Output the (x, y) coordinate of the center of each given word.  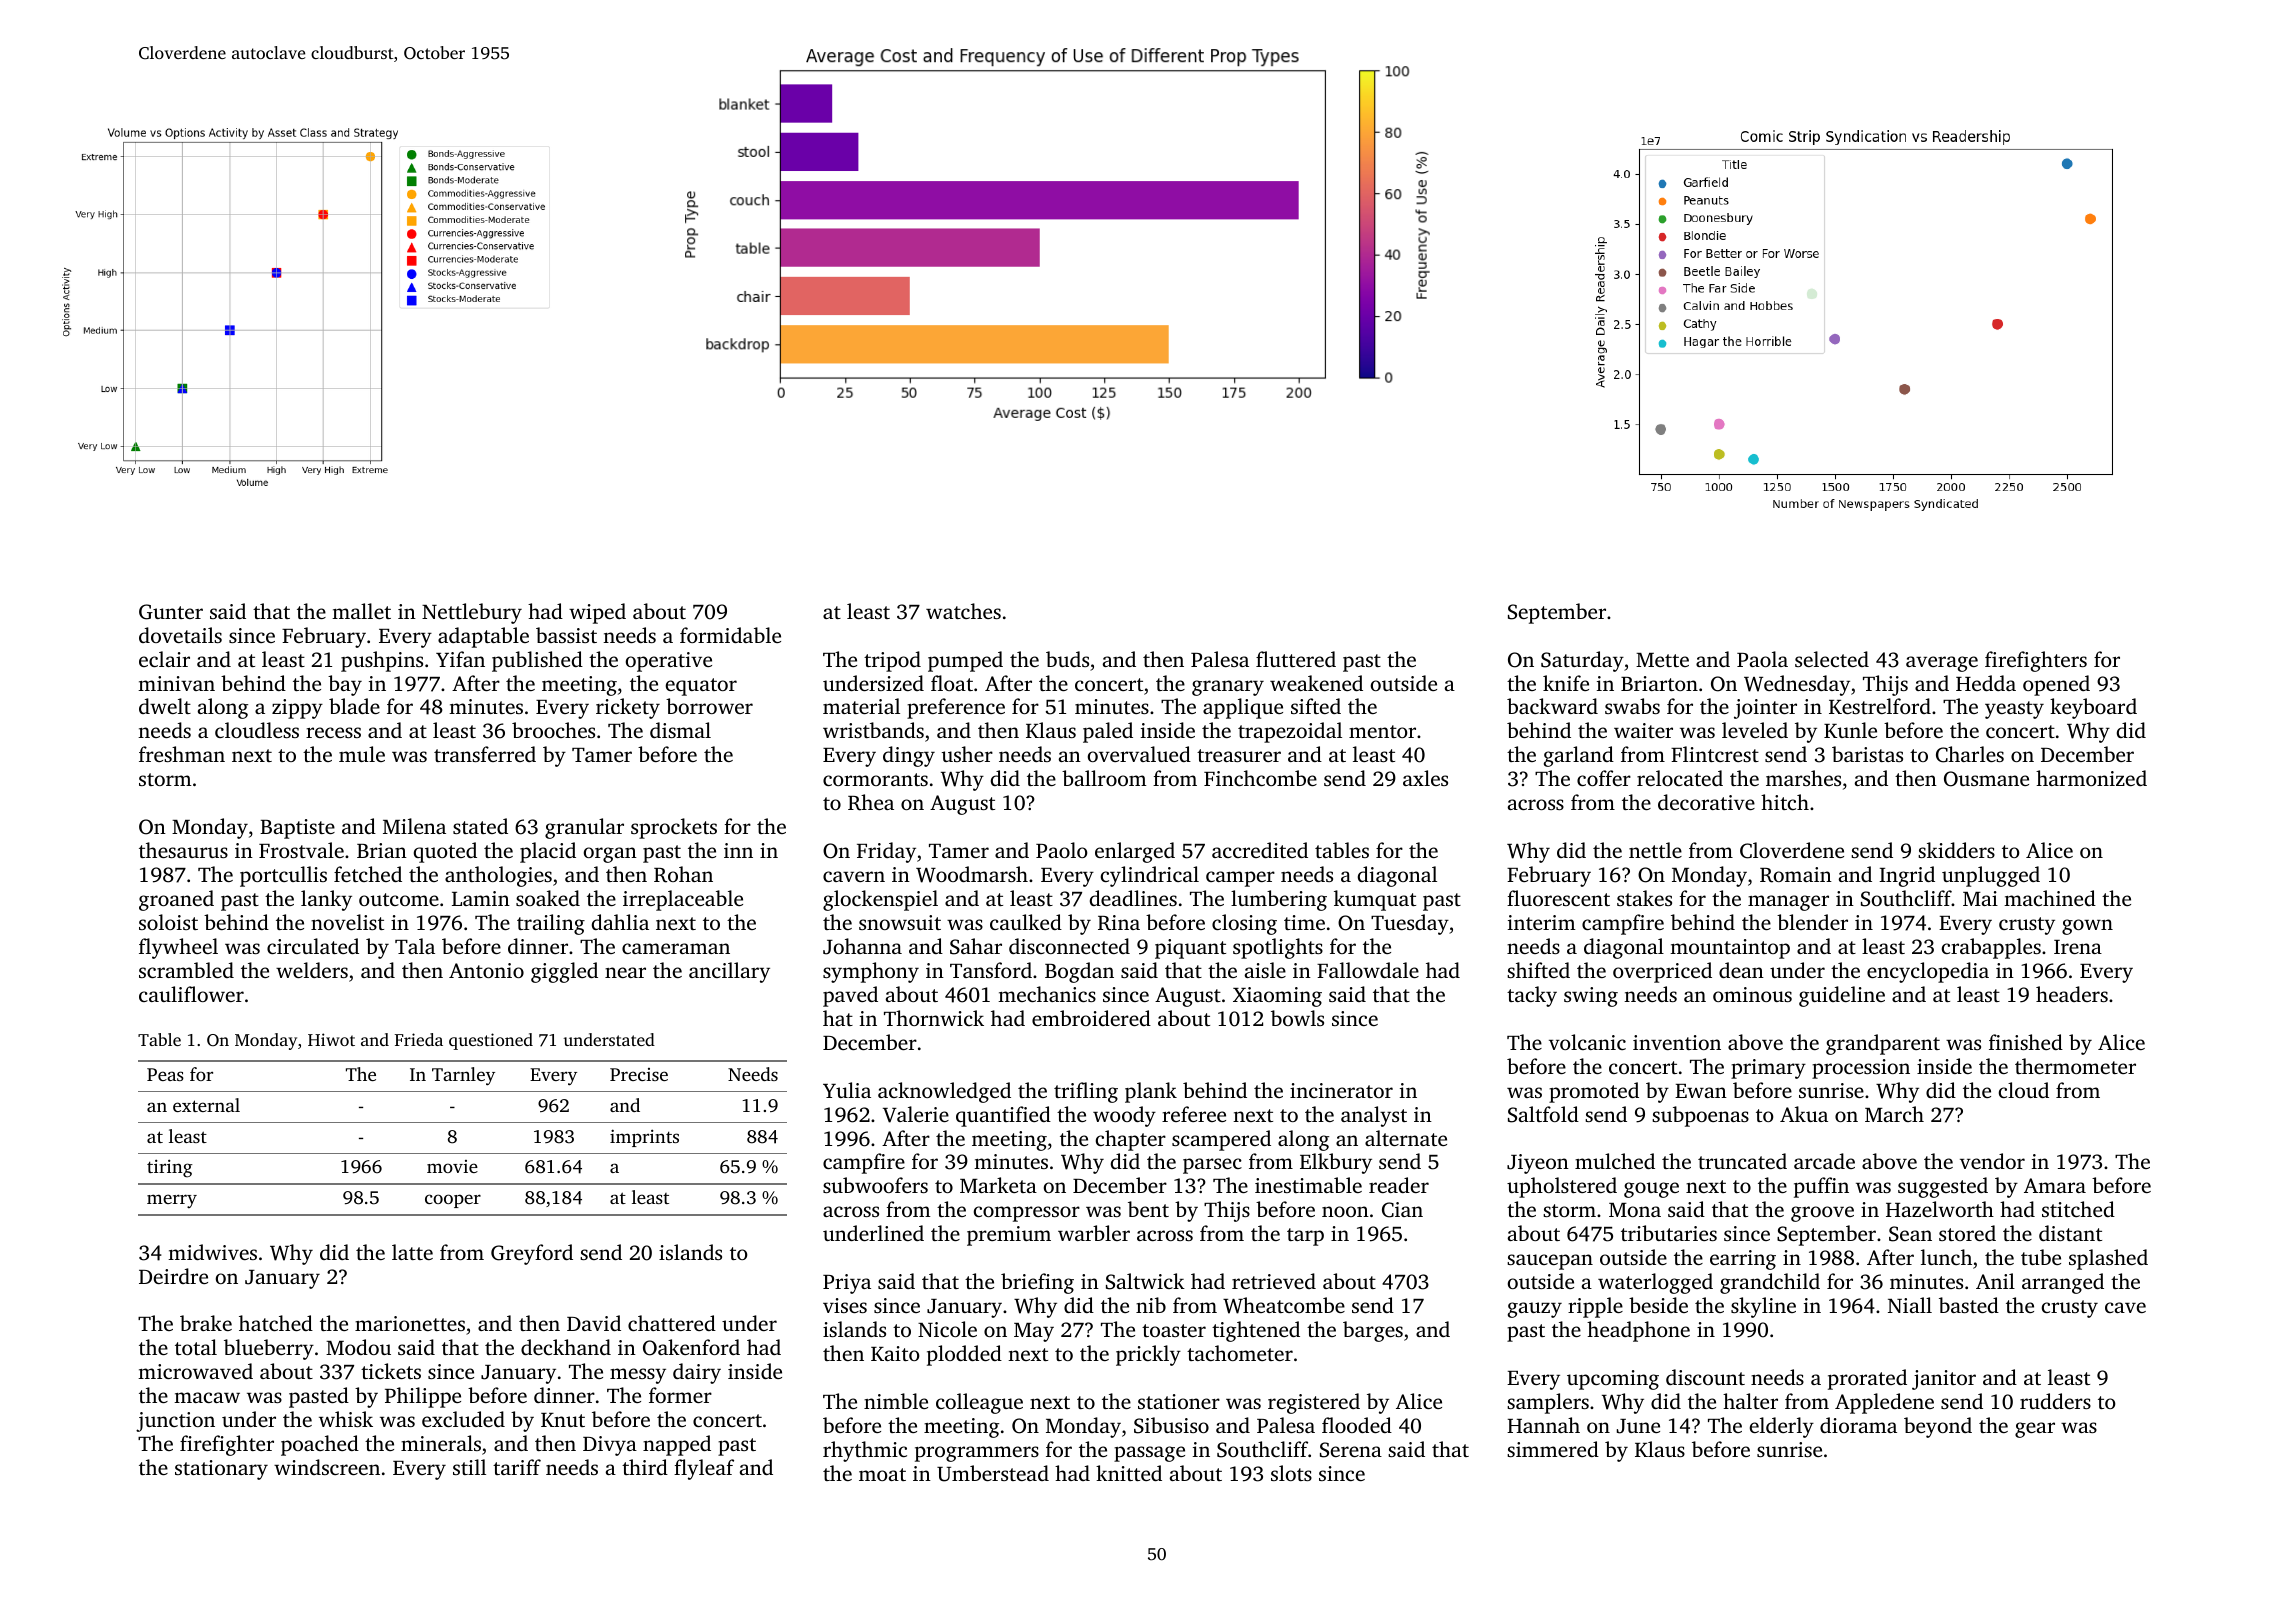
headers (2072, 994)
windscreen (327, 1467)
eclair (164, 659)
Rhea (871, 802)
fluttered (1296, 659)
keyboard (2093, 708)
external (206, 1105)
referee (1194, 1114)
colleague (979, 1403)
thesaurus (183, 850)
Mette (1662, 660)
